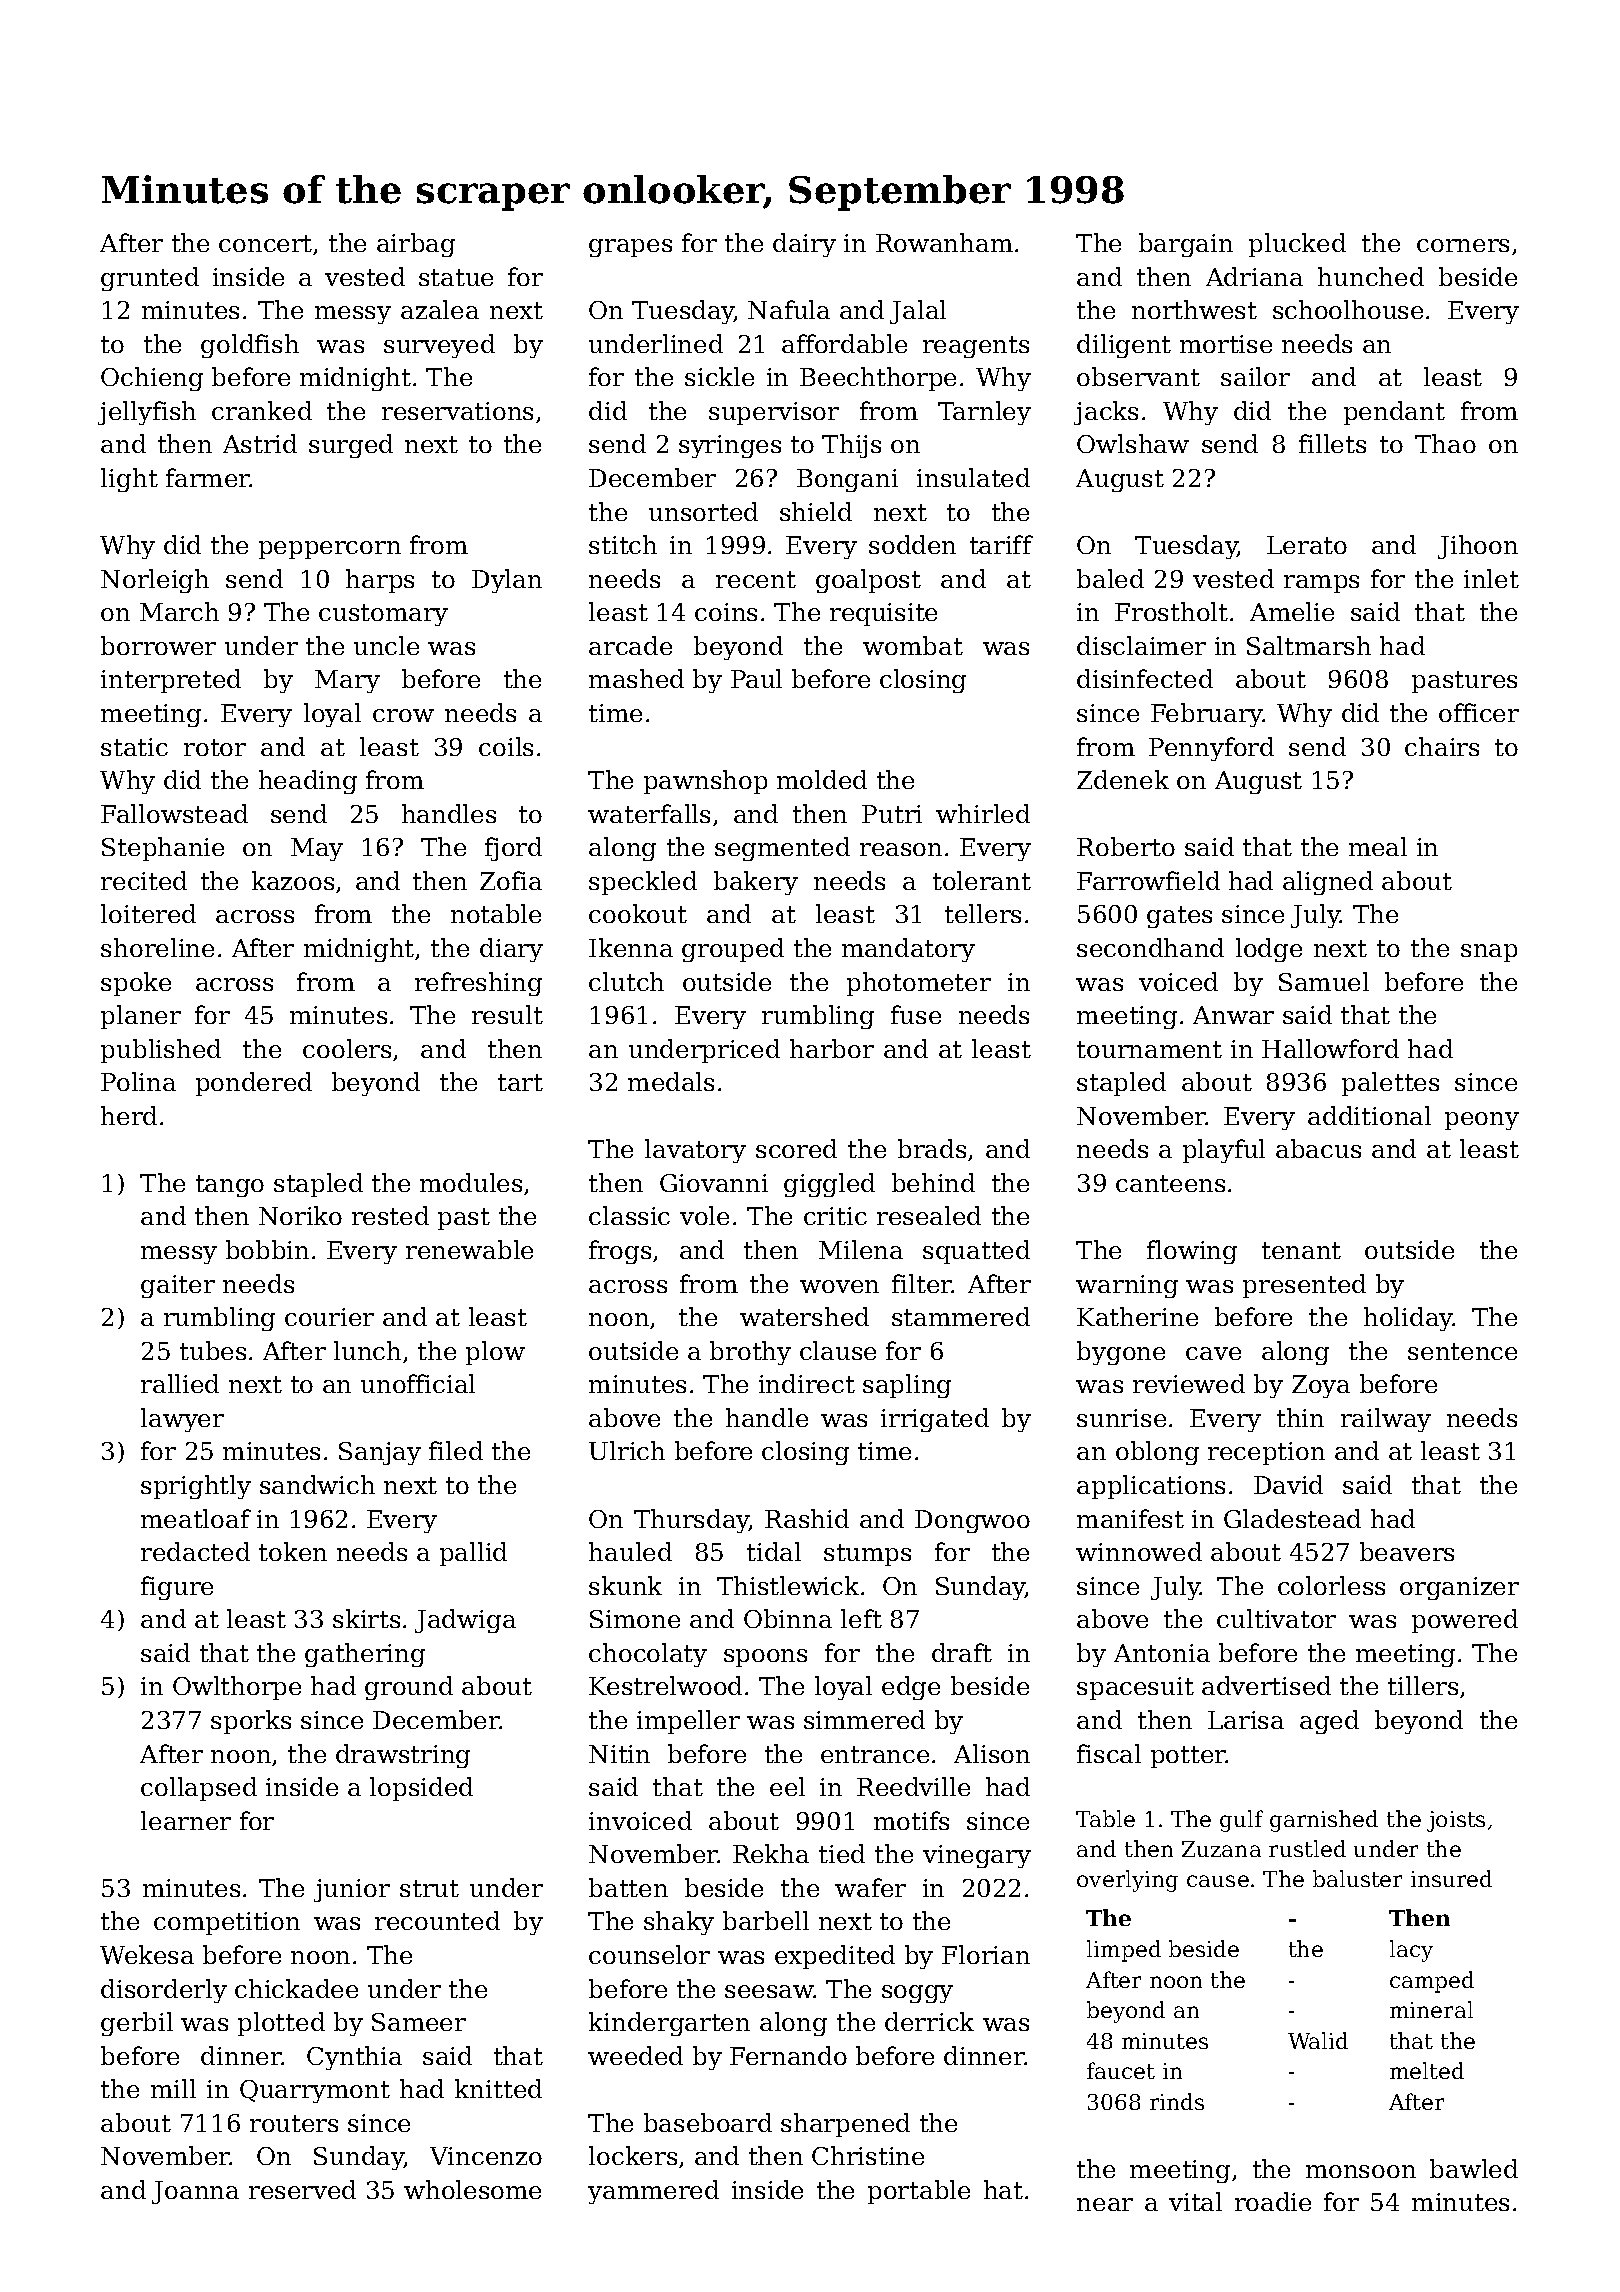 This document has height=2292, width=1620. Describe the element at coordinates (1105, 2204) in the document. I see `near` at that location.
